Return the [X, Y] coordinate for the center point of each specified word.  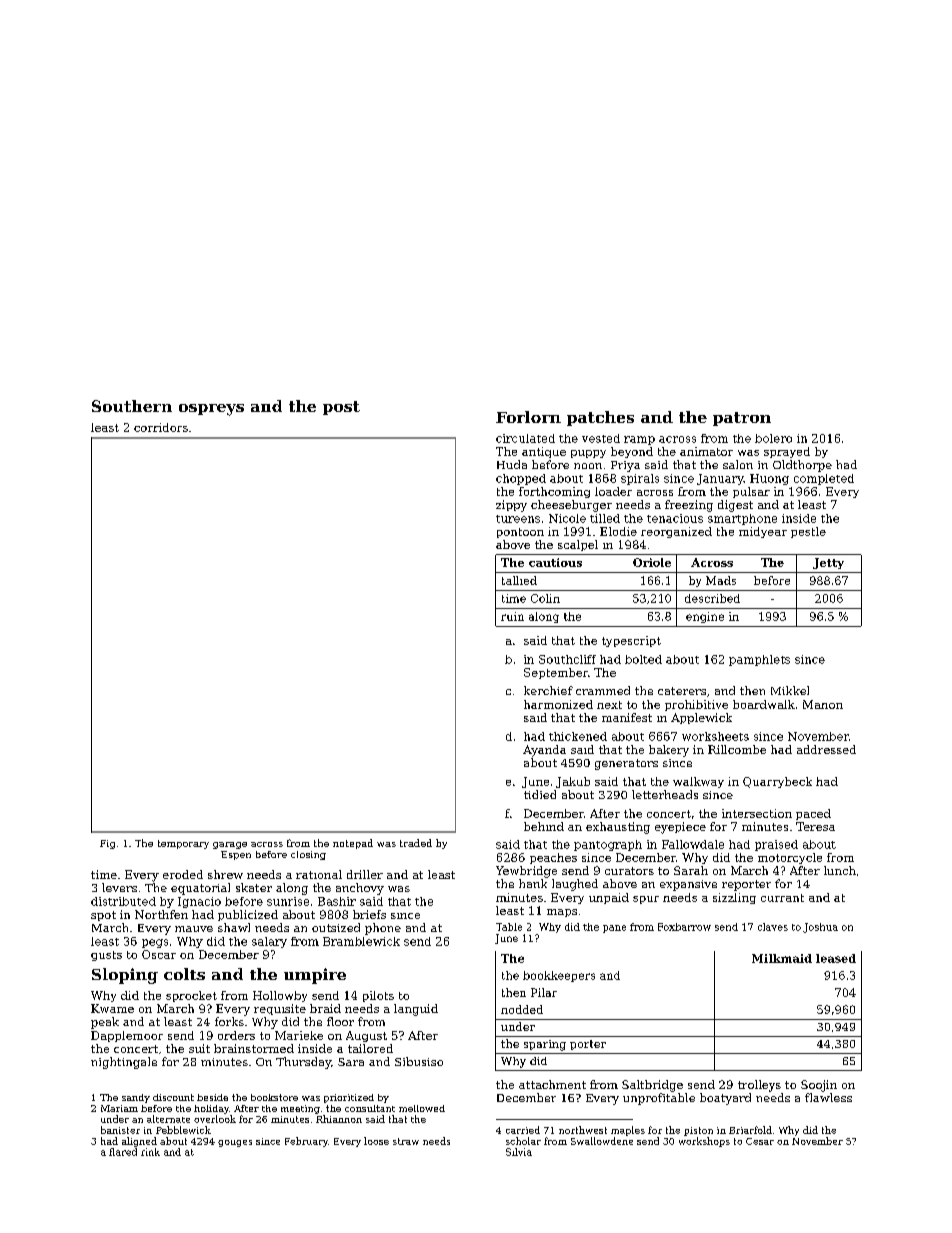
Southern [132, 406]
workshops [704, 1142]
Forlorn [528, 417]
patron [742, 419]
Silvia [519, 1152]
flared [123, 1152]
